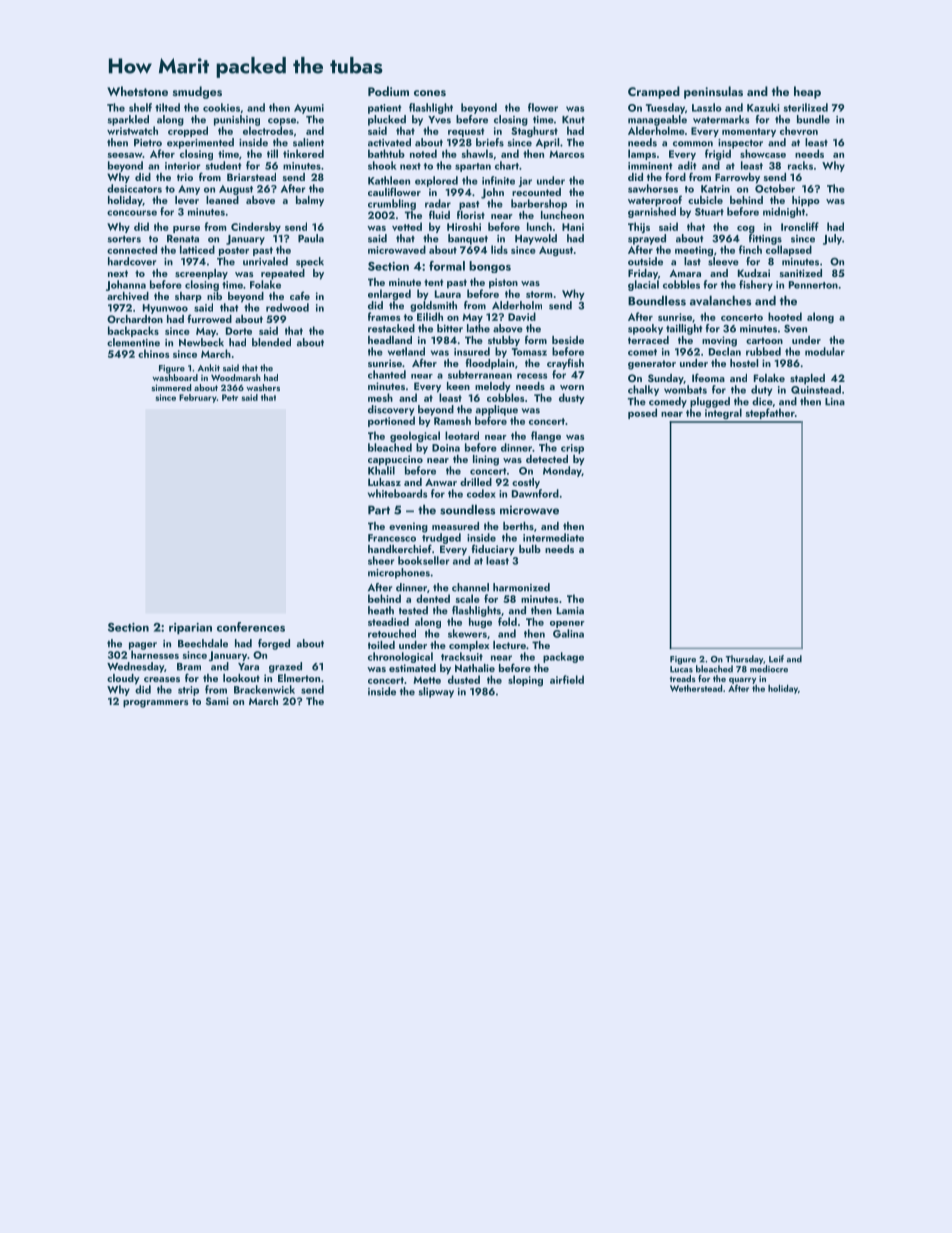 The width and height of the screenshot is (952, 1233). I want to click on balmy, so click(310, 201).
